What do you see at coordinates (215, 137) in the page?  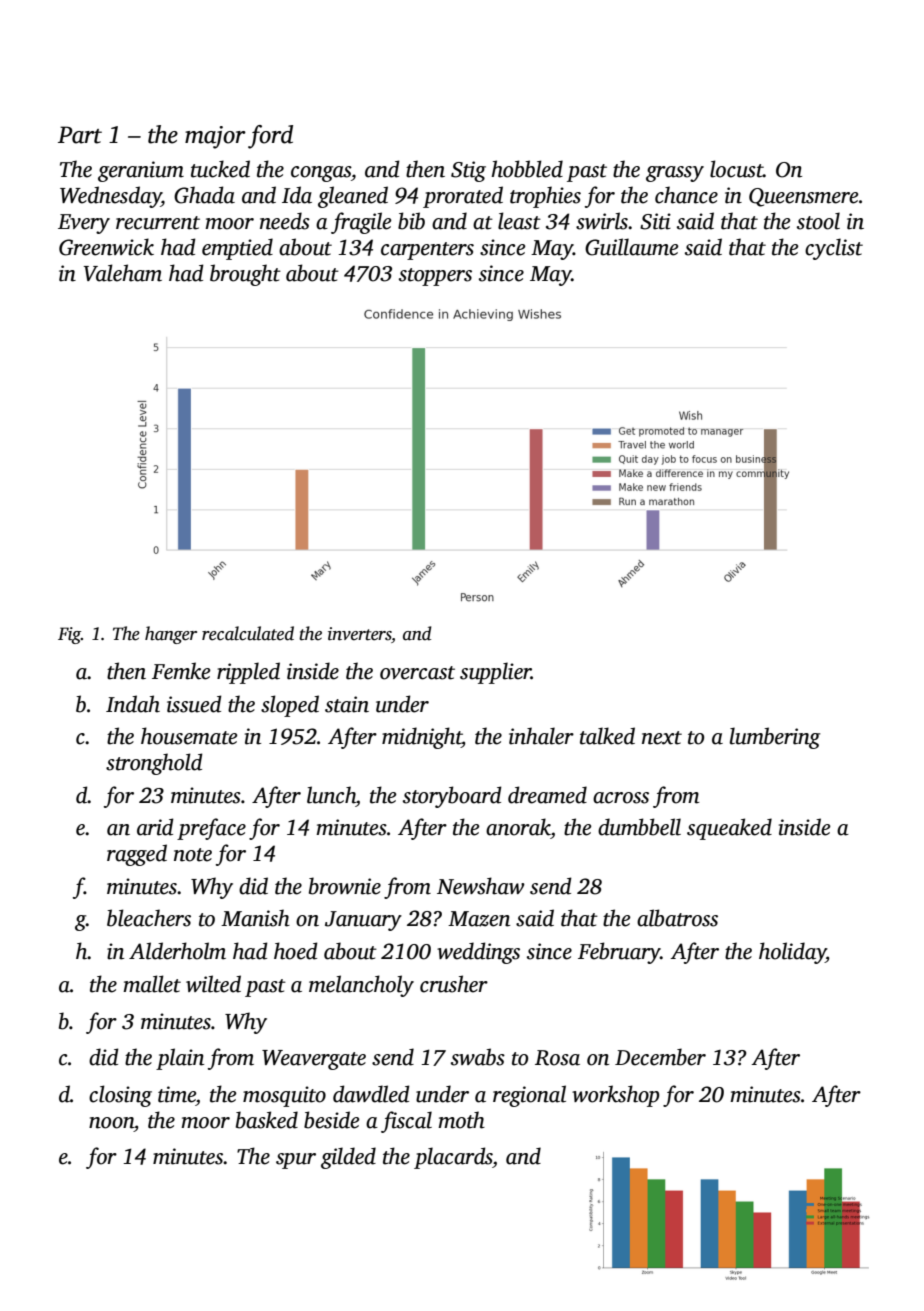 I see `major` at bounding box center [215, 137].
